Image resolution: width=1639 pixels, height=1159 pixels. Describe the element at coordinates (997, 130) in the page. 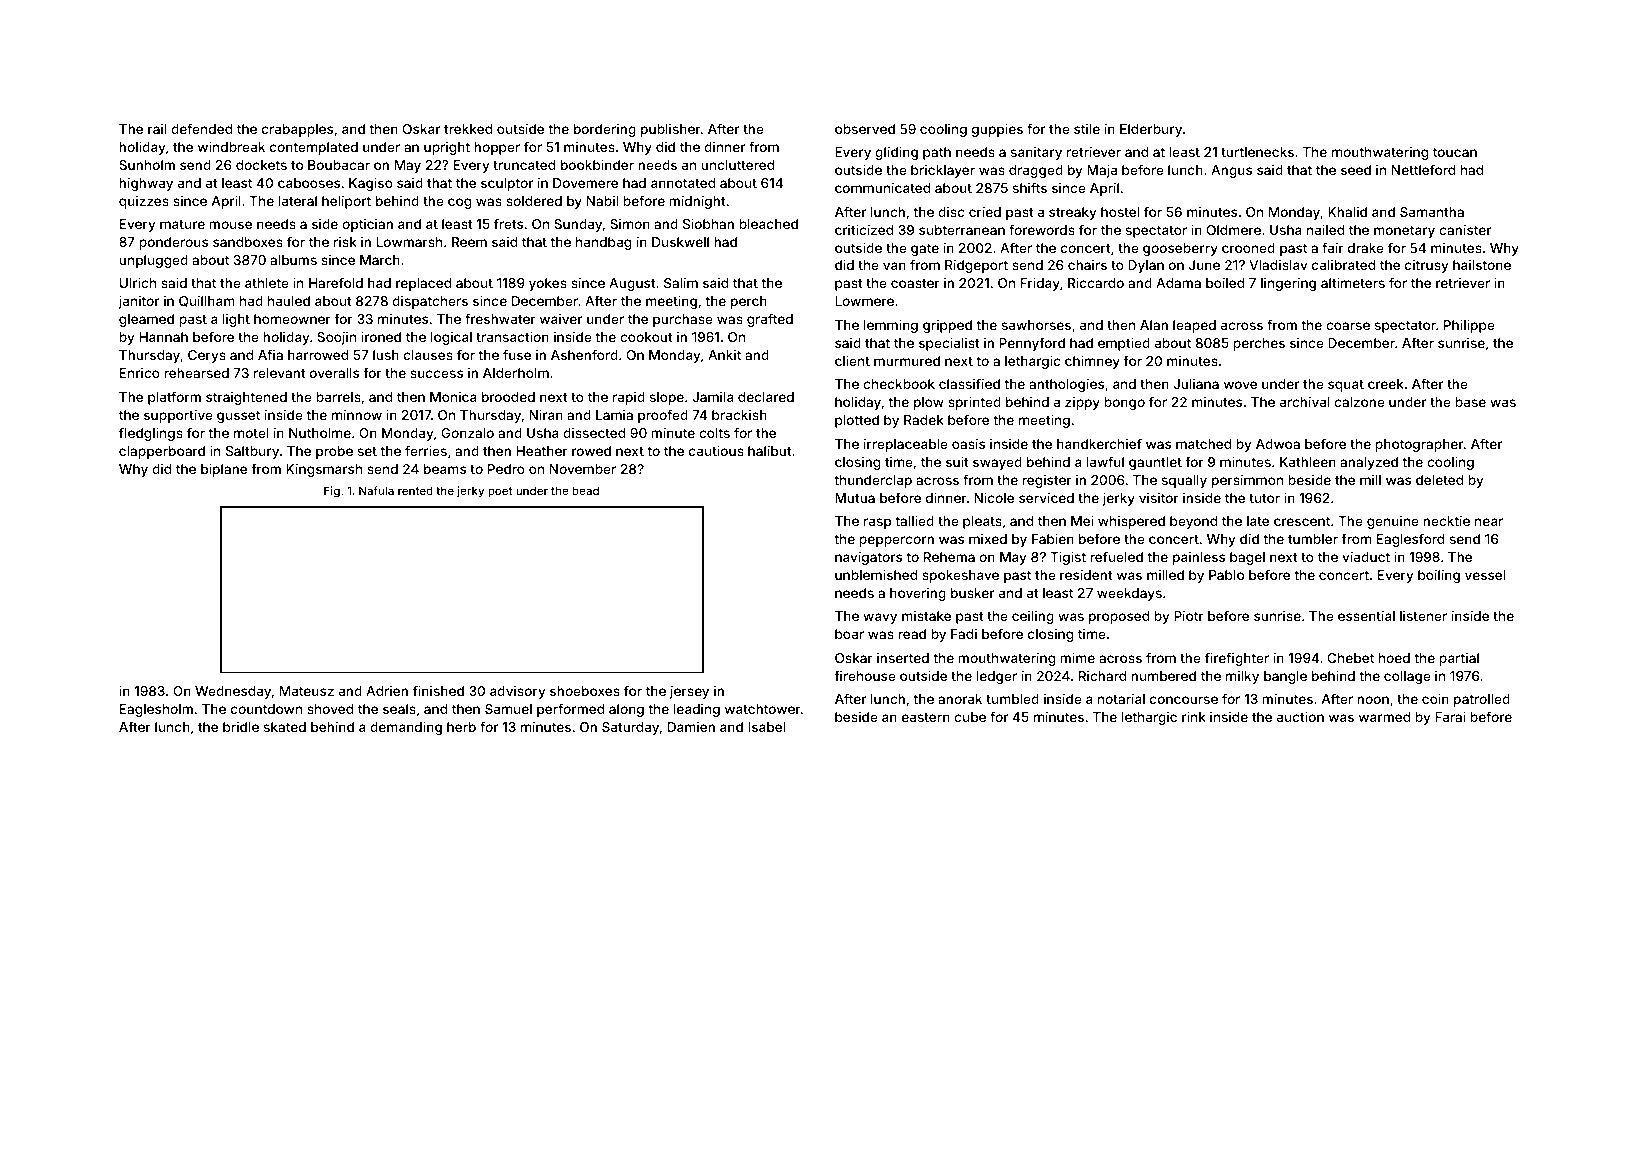

I see `guppies` at that location.
